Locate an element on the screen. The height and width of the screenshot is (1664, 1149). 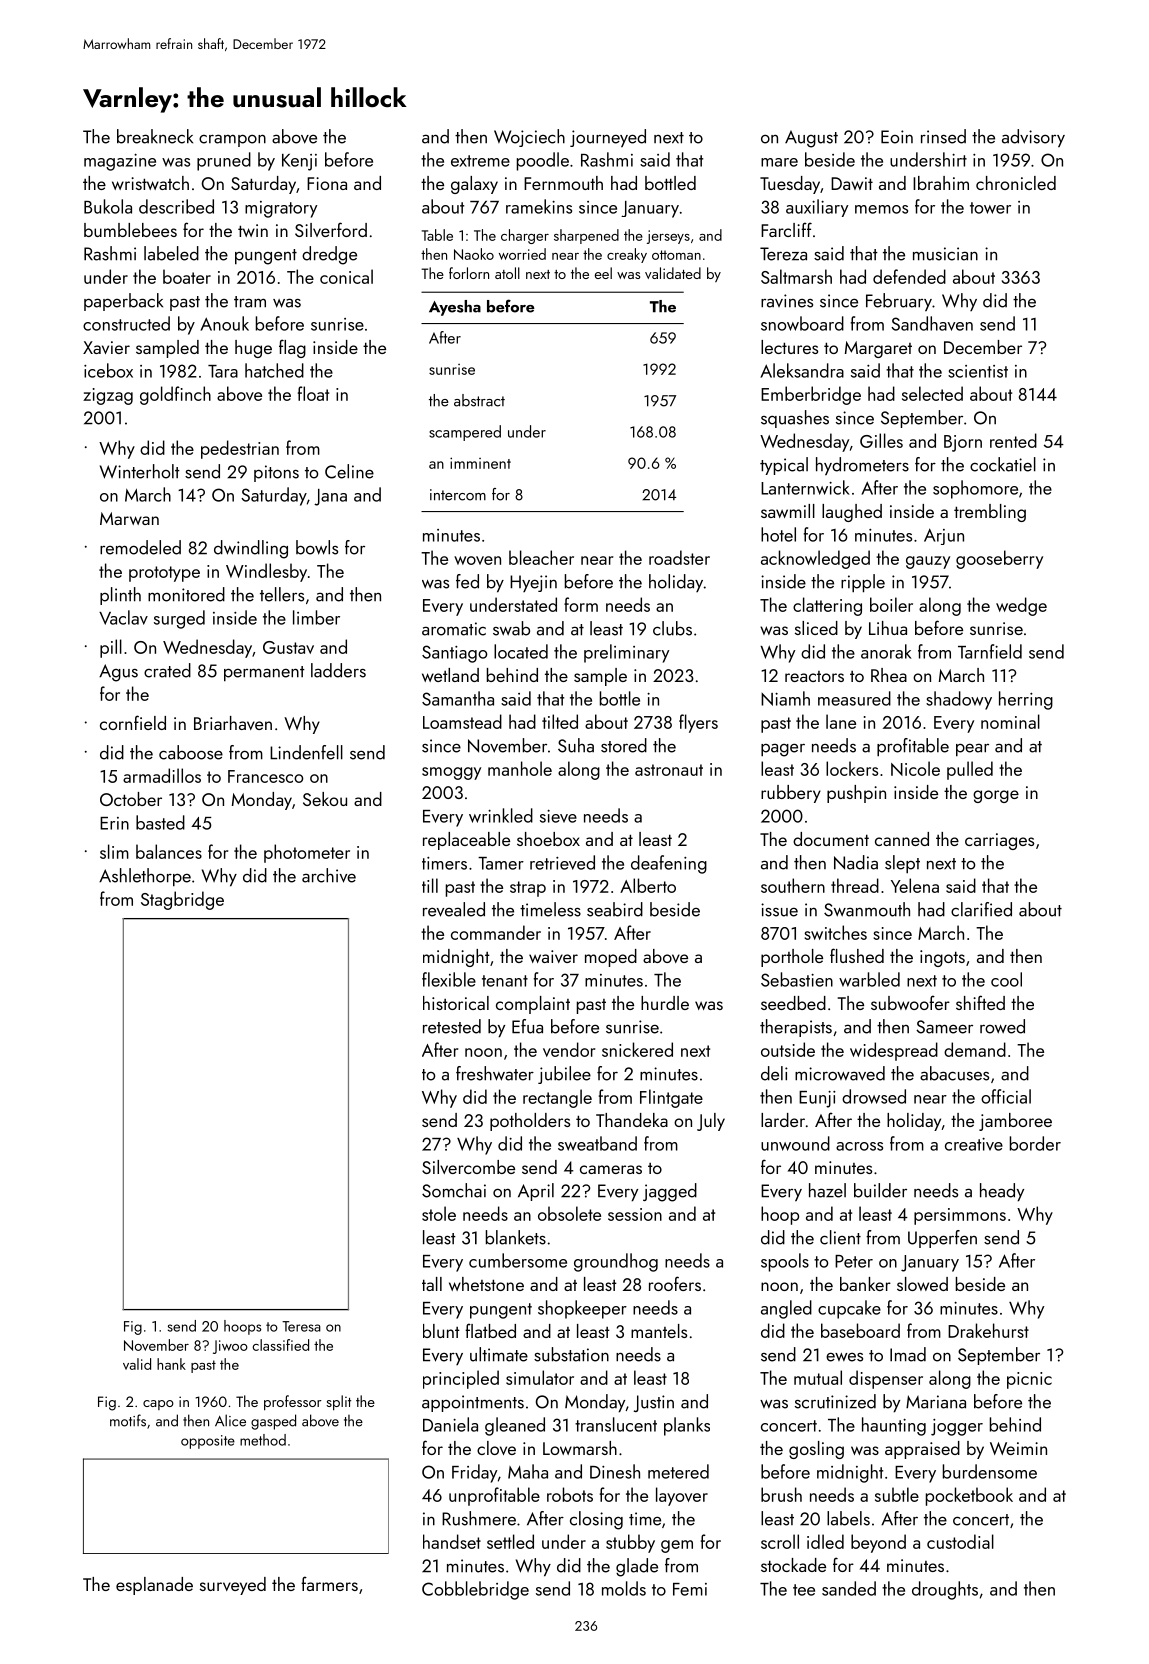
October is located at coordinates (131, 799).
